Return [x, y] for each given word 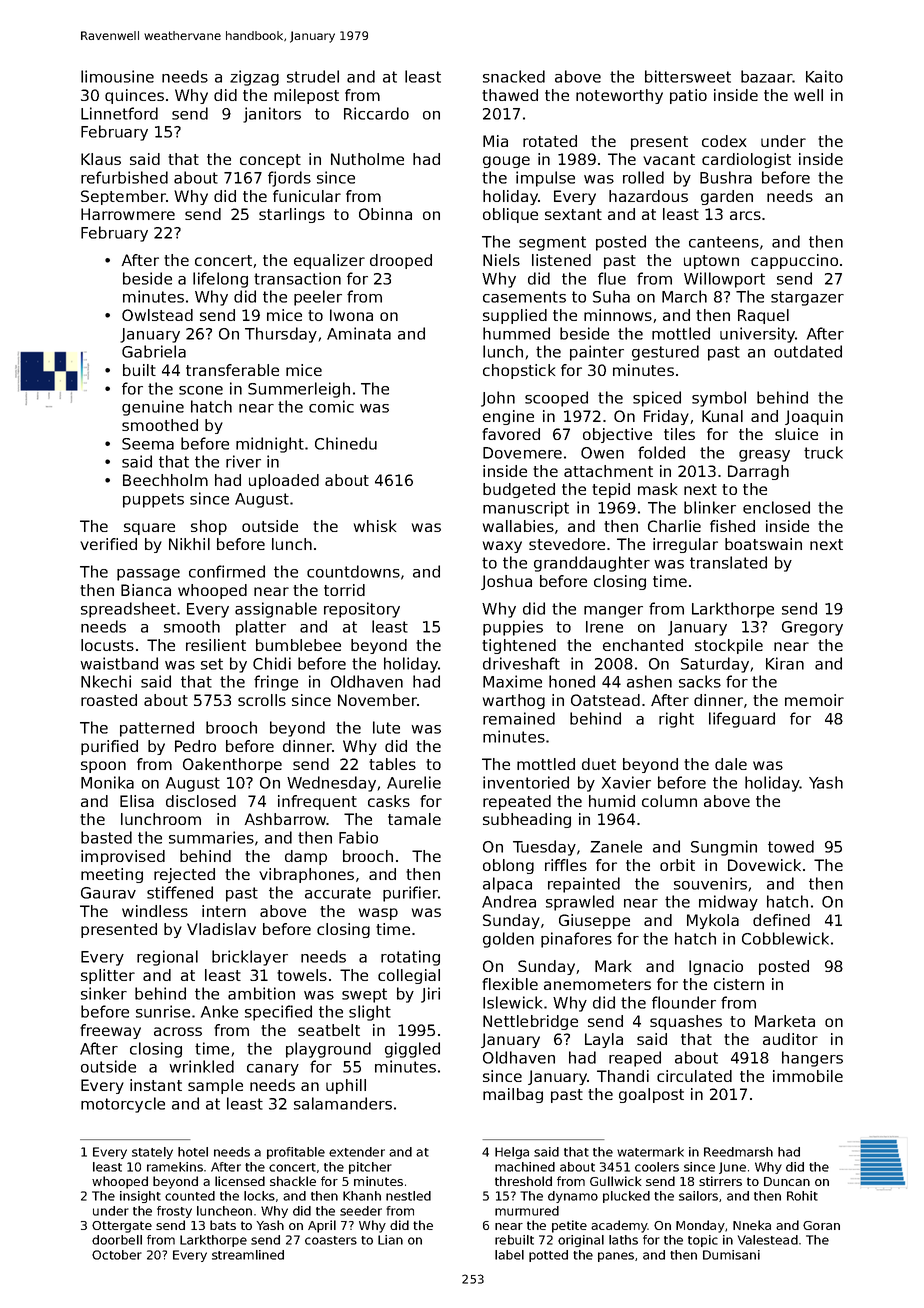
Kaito [824, 76]
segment [552, 243]
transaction [297, 278]
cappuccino [794, 261]
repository [362, 610]
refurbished [124, 177]
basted [106, 837]
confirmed [227, 571]
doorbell [117, 1240]
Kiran [785, 663]
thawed [510, 95]
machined [525, 1167]
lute [386, 727]
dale [731, 764]
